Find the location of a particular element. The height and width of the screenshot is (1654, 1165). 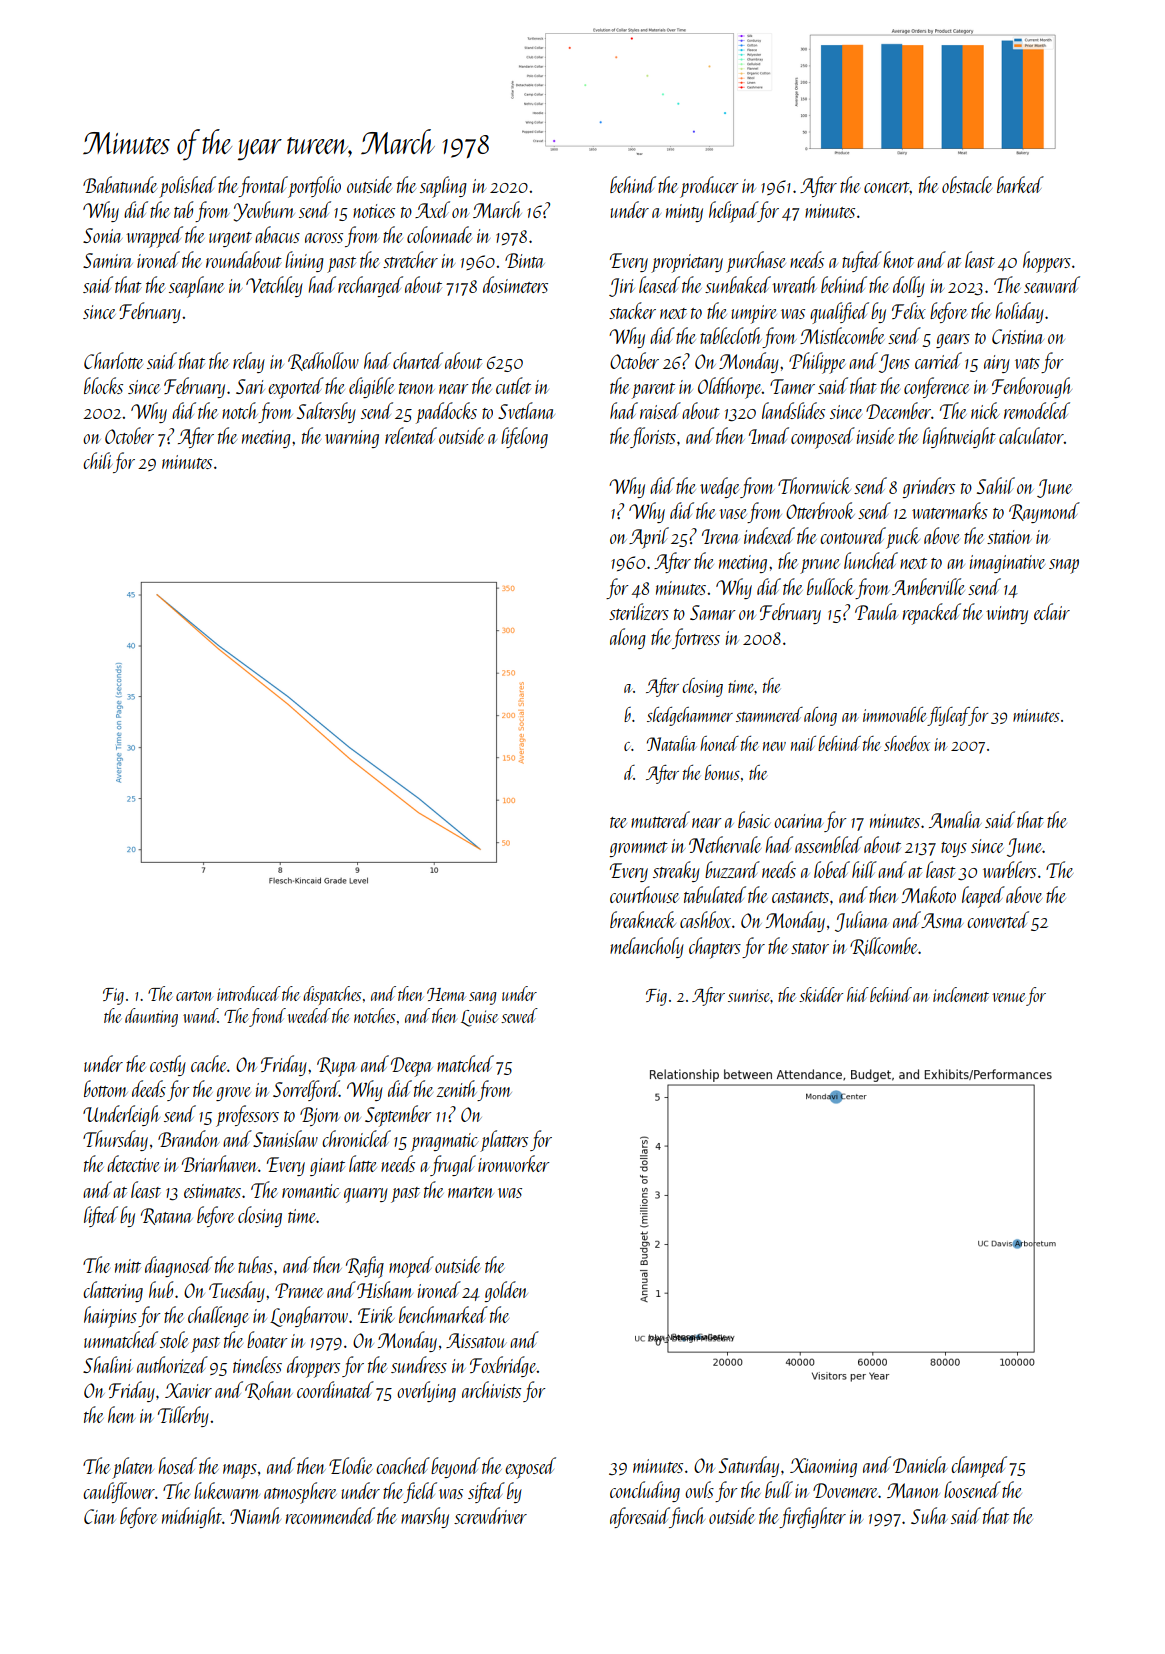

toys is located at coordinates (954, 849).
